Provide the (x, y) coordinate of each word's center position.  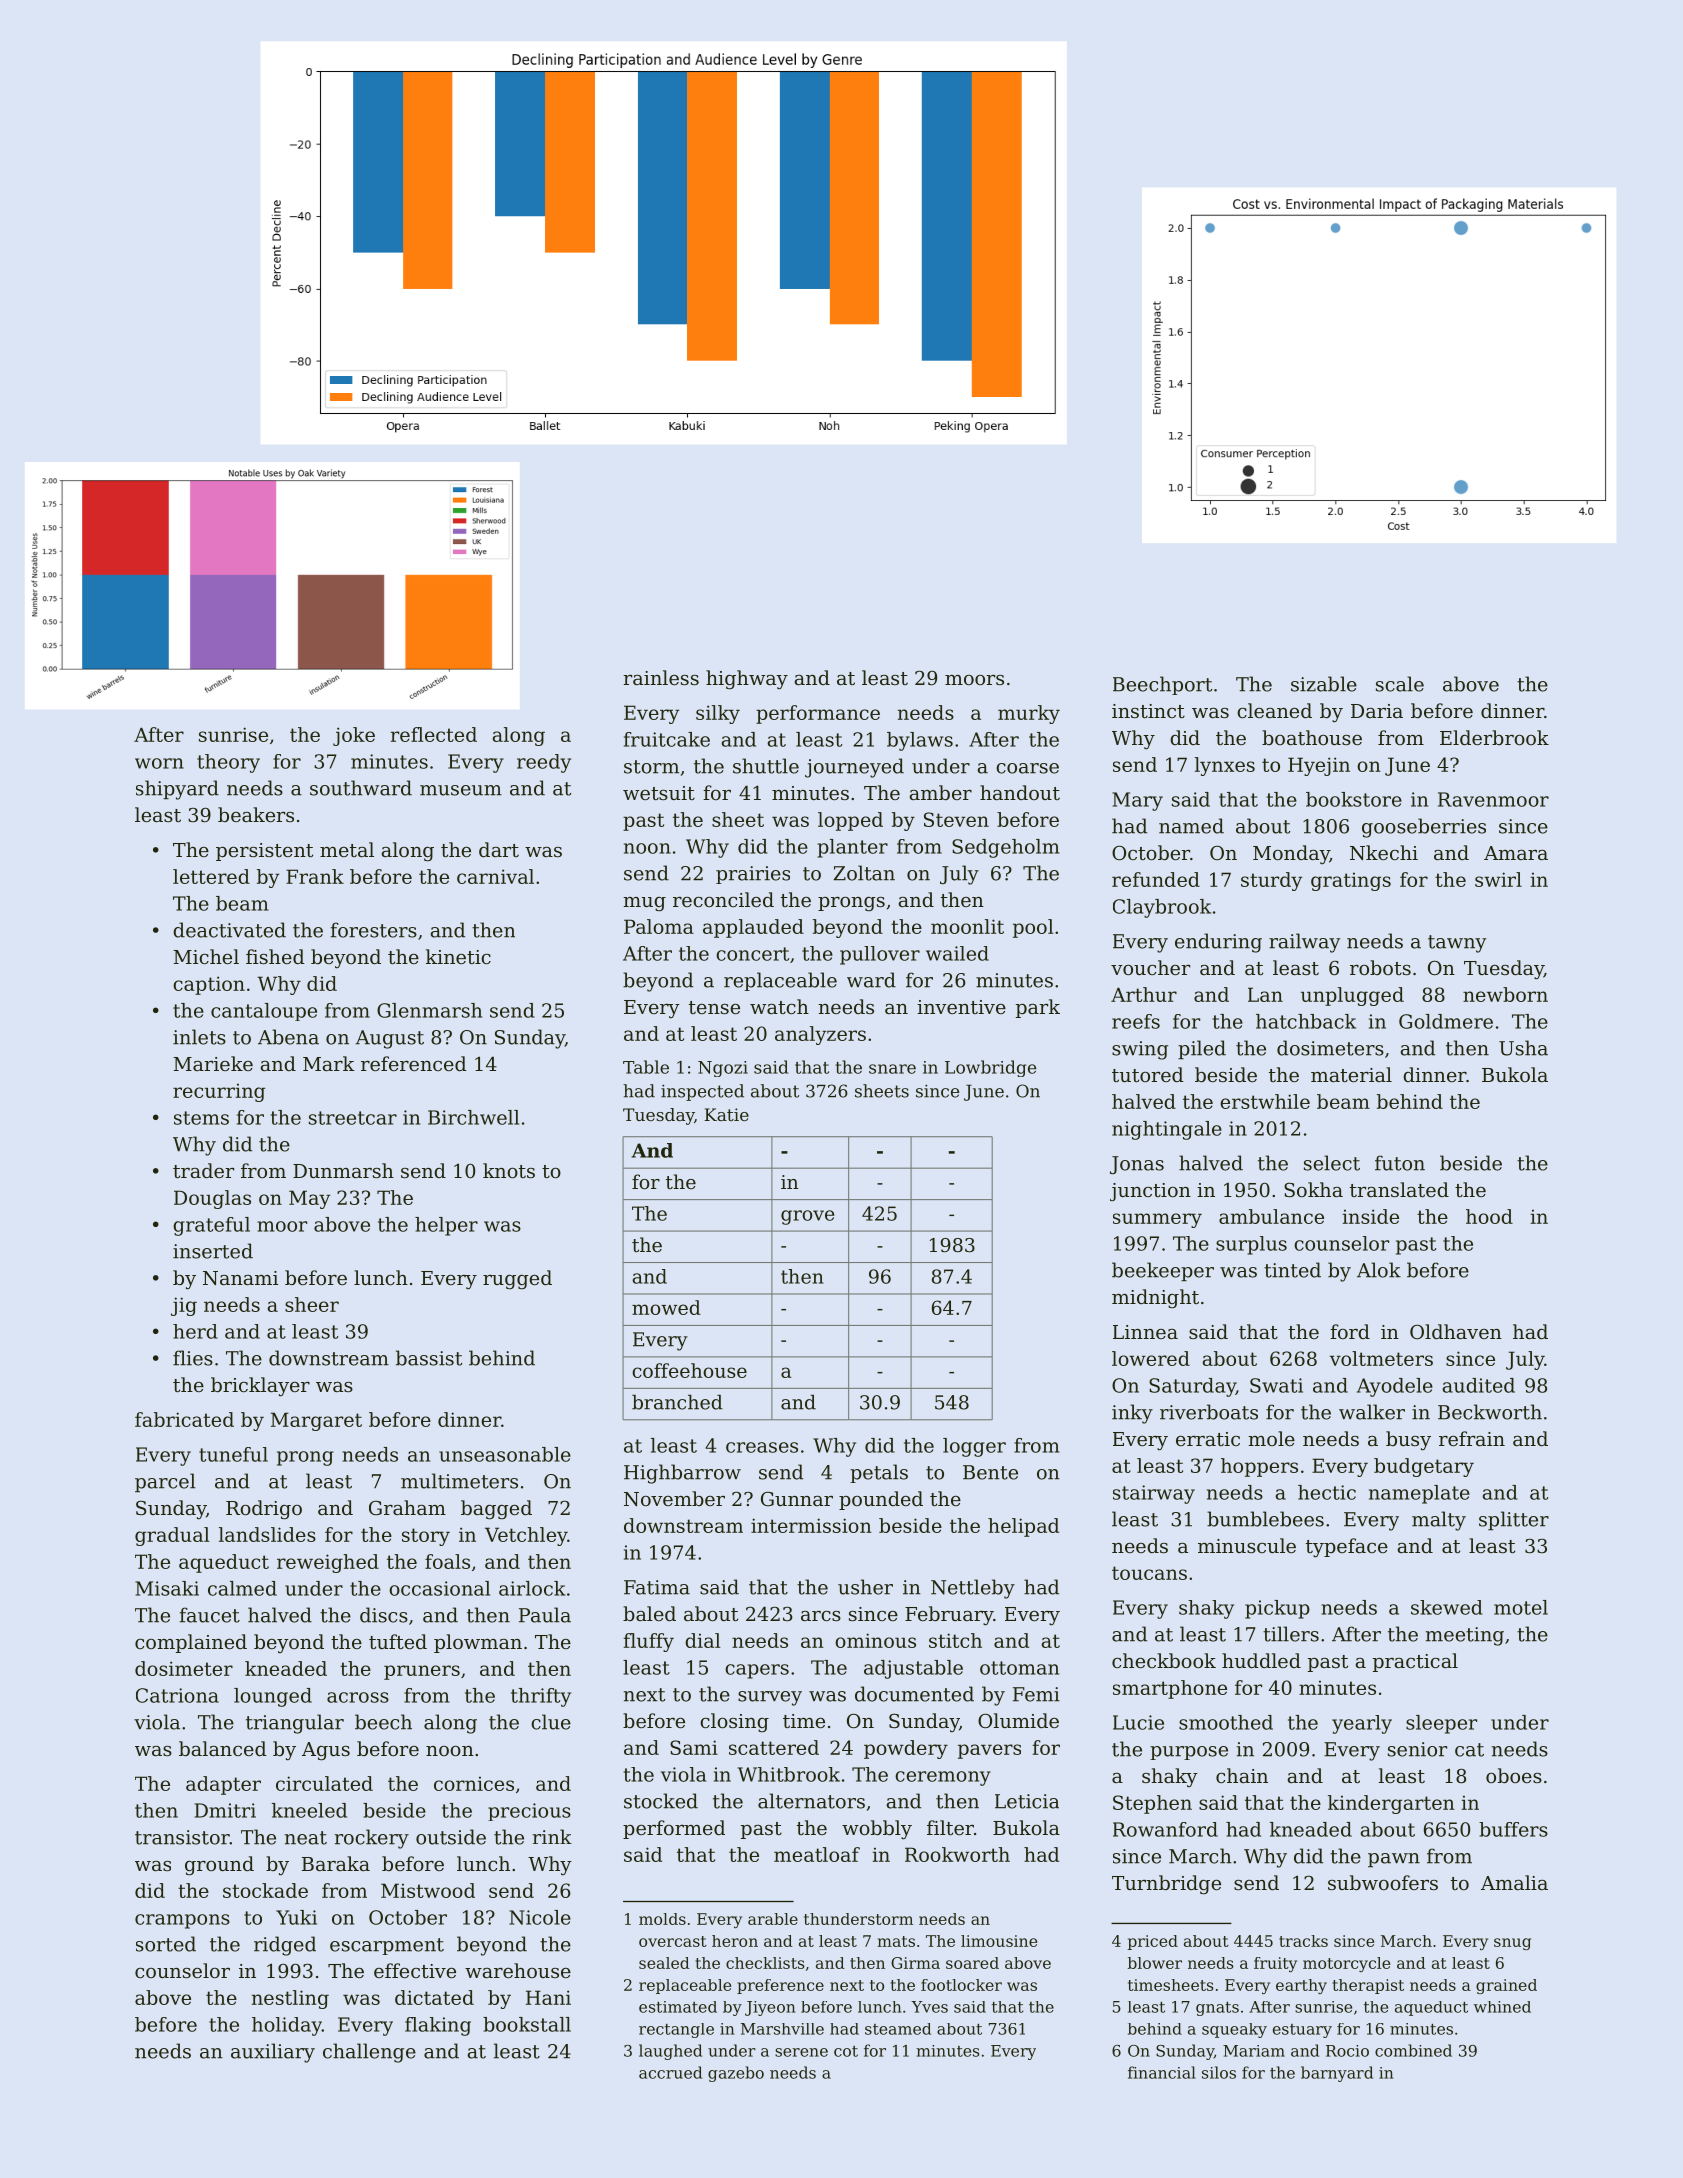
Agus (326, 1751)
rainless (661, 677)
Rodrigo (264, 1510)
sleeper (1441, 1724)
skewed (1447, 1607)
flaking (438, 2026)
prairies (753, 875)
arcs (821, 1616)
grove (807, 1217)
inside (1371, 1216)
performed (674, 1829)
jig (184, 1306)
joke (354, 736)
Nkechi (1384, 853)
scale (1400, 684)
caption (209, 985)
